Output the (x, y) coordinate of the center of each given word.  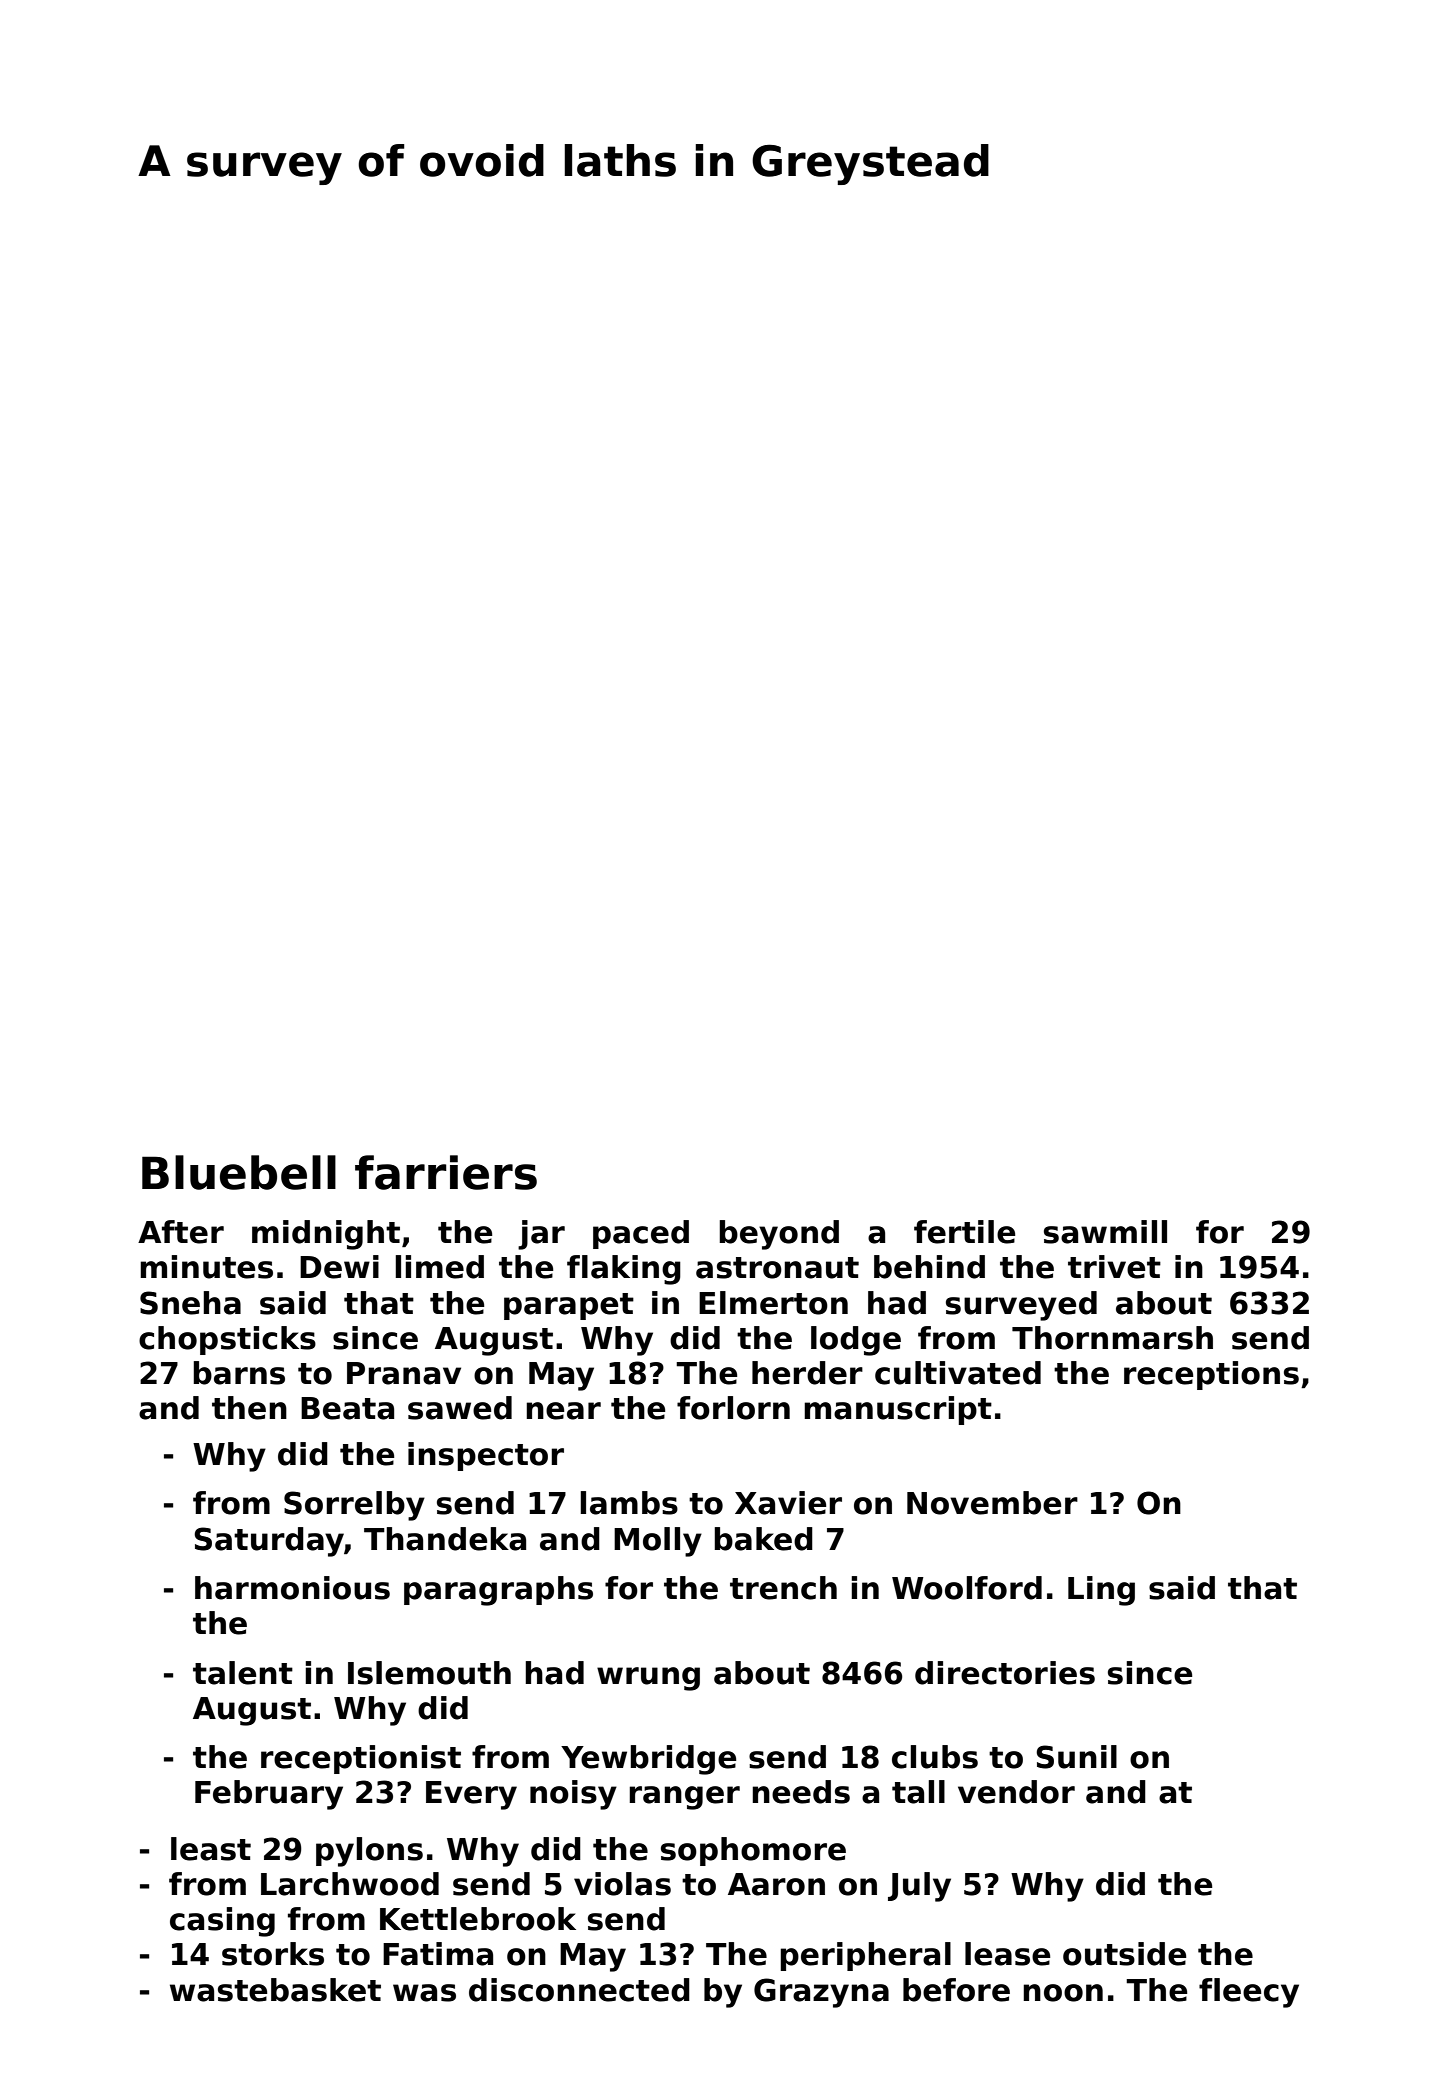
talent (243, 1673)
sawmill (1105, 1232)
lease (1007, 1954)
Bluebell (239, 1172)
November (992, 1503)
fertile (964, 1232)
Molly (658, 1542)
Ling (1101, 1591)
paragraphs (498, 1591)
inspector (486, 1456)
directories (1005, 1673)
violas (622, 1884)
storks (273, 1954)
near (563, 1411)
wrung (648, 1679)
